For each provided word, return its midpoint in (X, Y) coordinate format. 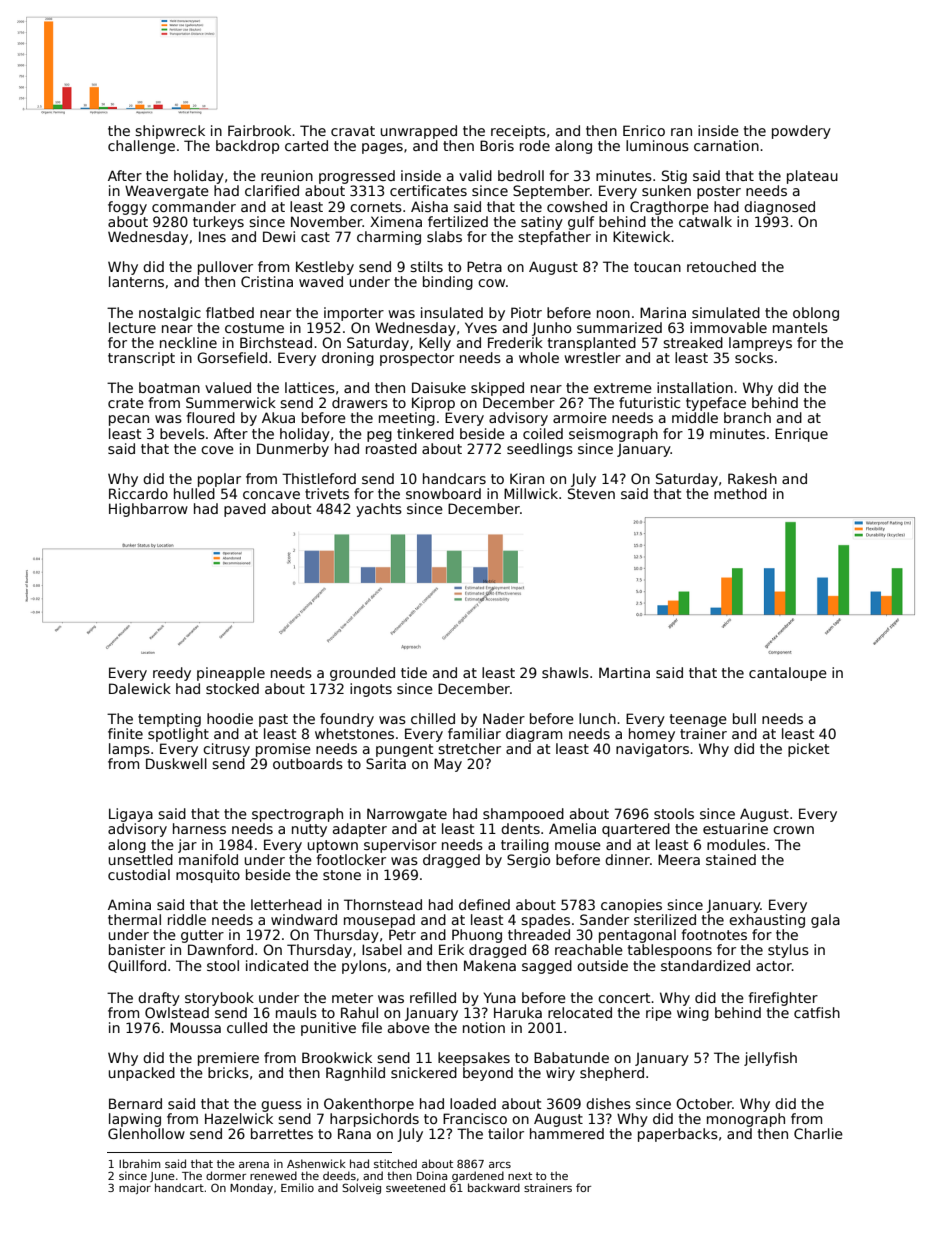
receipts (518, 132)
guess (281, 1106)
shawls (565, 672)
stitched (395, 1163)
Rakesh (752, 478)
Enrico (644, 130)
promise (283, 750)
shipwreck (170, 132)
